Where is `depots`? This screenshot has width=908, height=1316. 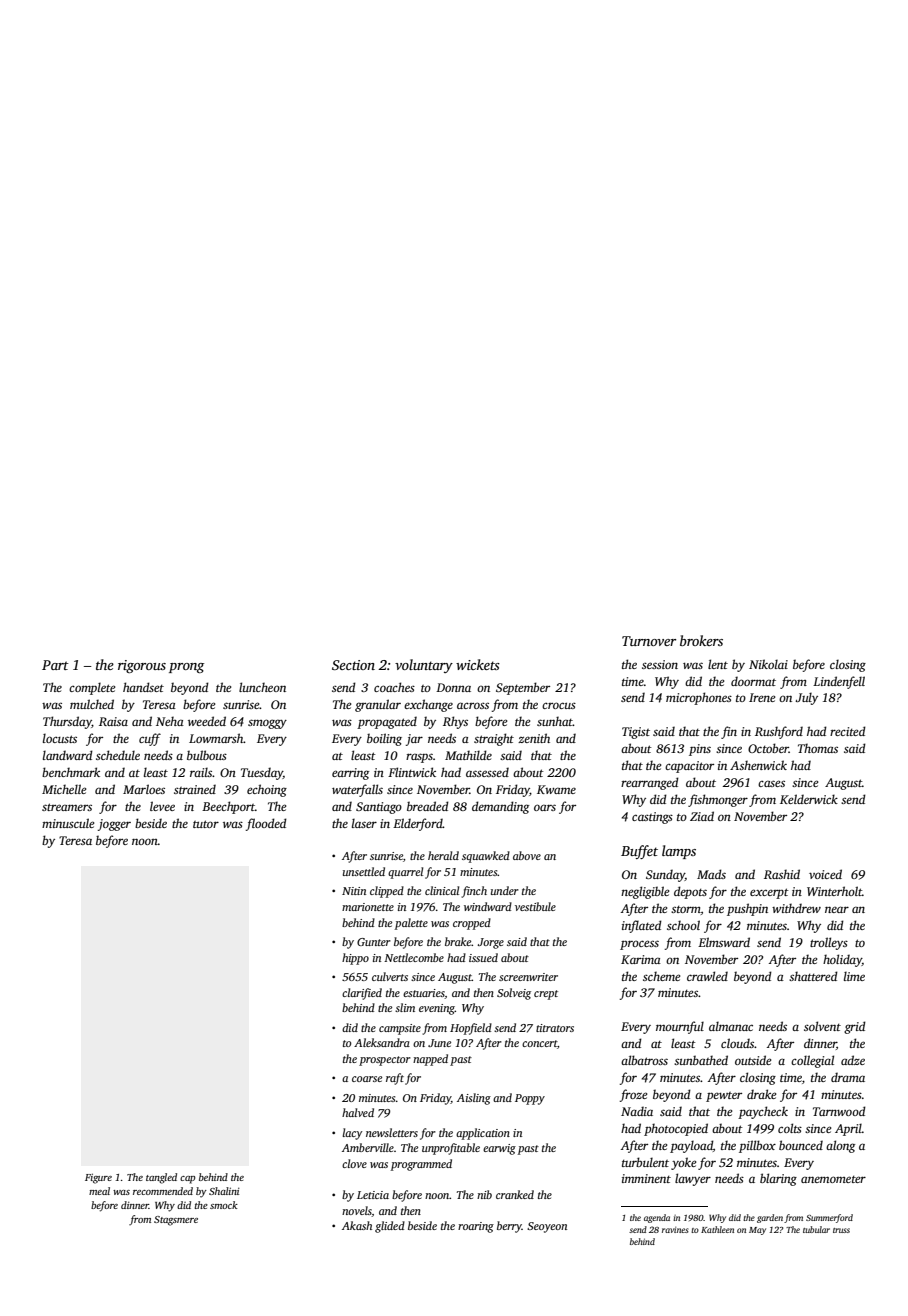
depots is located at coordinates (690, 892).
